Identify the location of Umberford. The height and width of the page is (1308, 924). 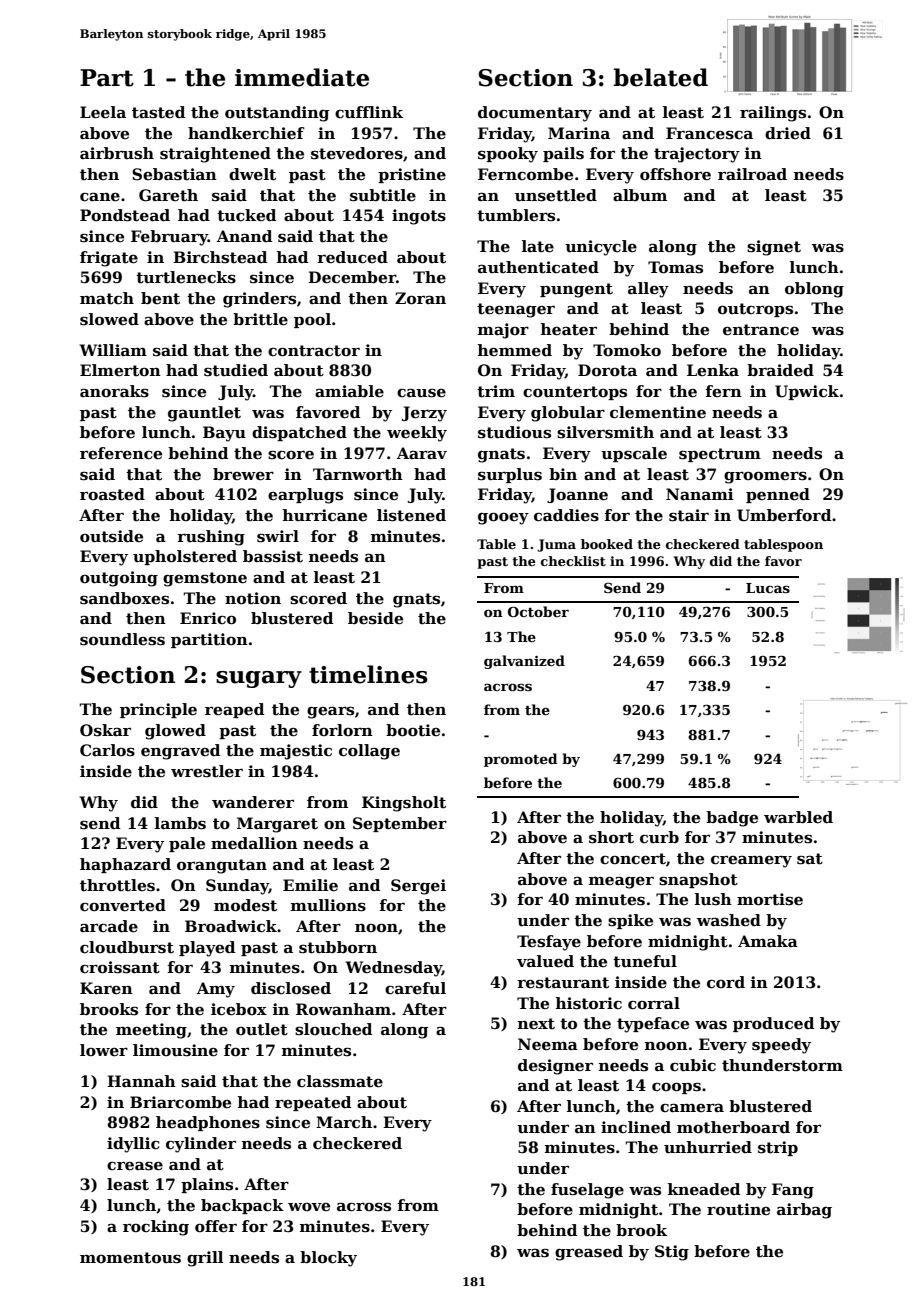
(784, 515).
